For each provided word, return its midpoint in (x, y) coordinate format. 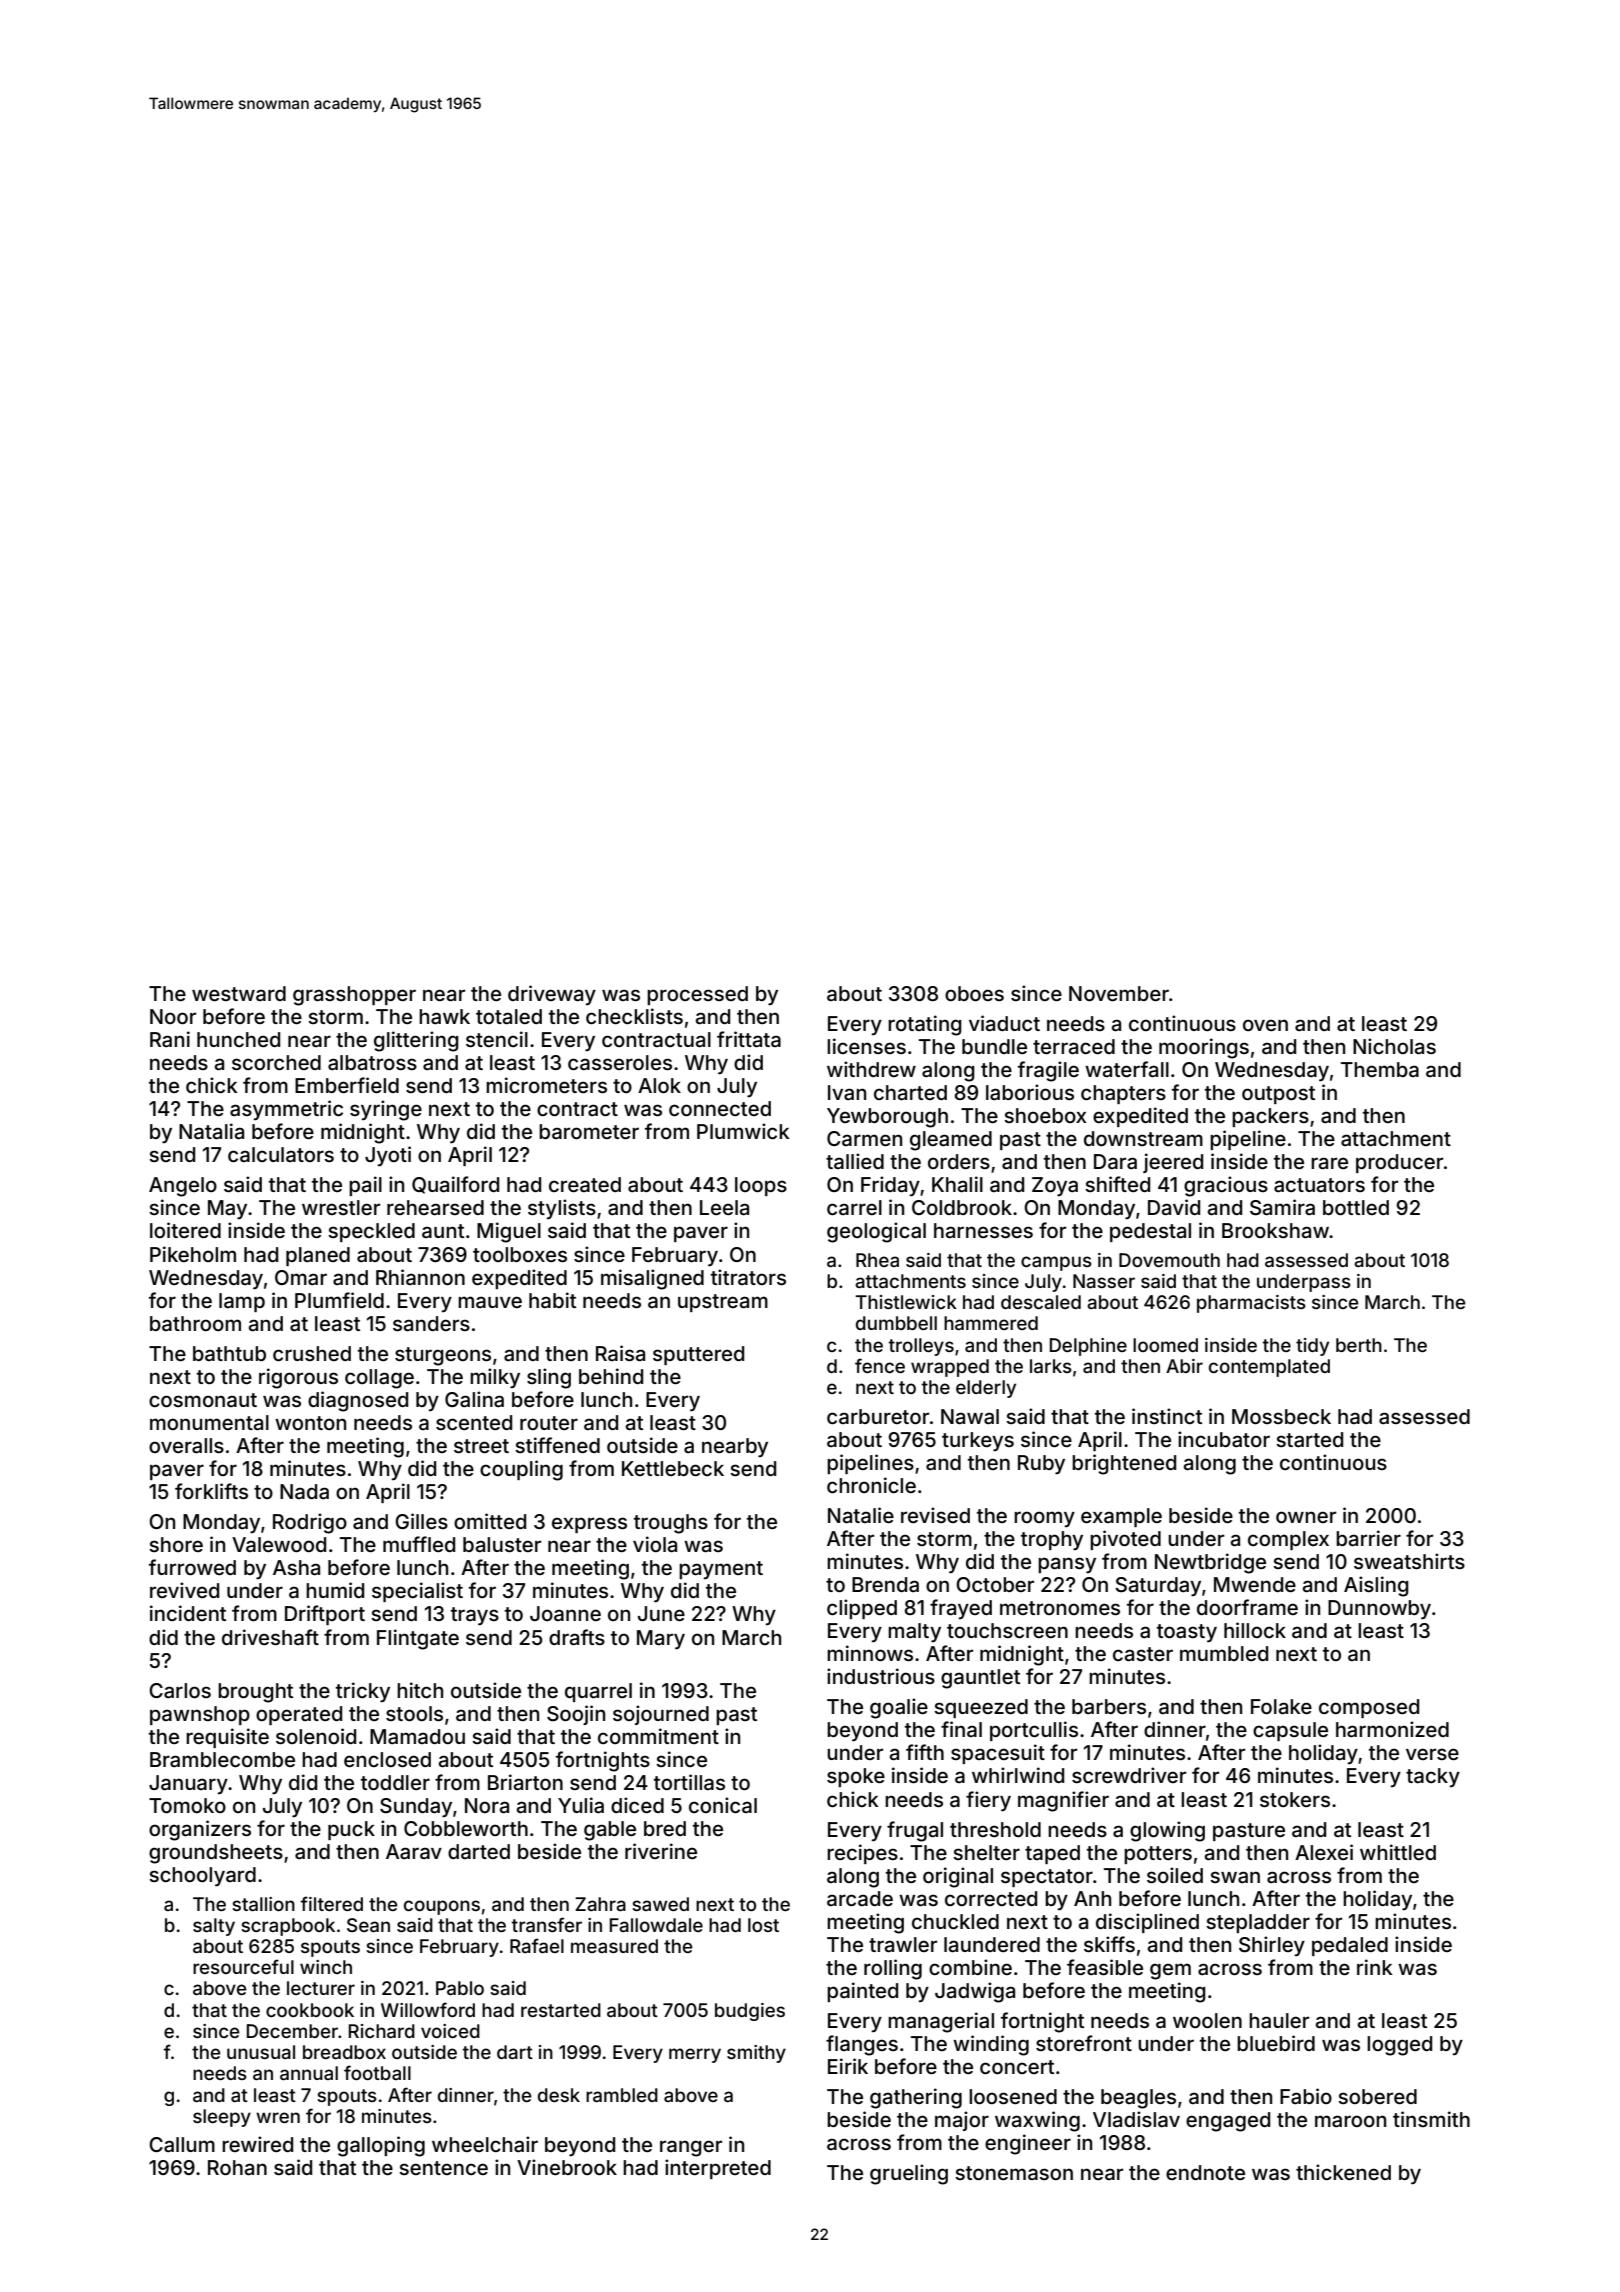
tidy (1312, 1347)
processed (697, 995)
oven (1265, 1025)
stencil (497, 1039)
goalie (899, 1708)
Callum (182, 2144)
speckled (371, 1232)
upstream (723, 1303)
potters (1158, 1855)
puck (351, 1830)
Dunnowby (1379, 1610)
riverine (661, 1851)
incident (188, 1613)
